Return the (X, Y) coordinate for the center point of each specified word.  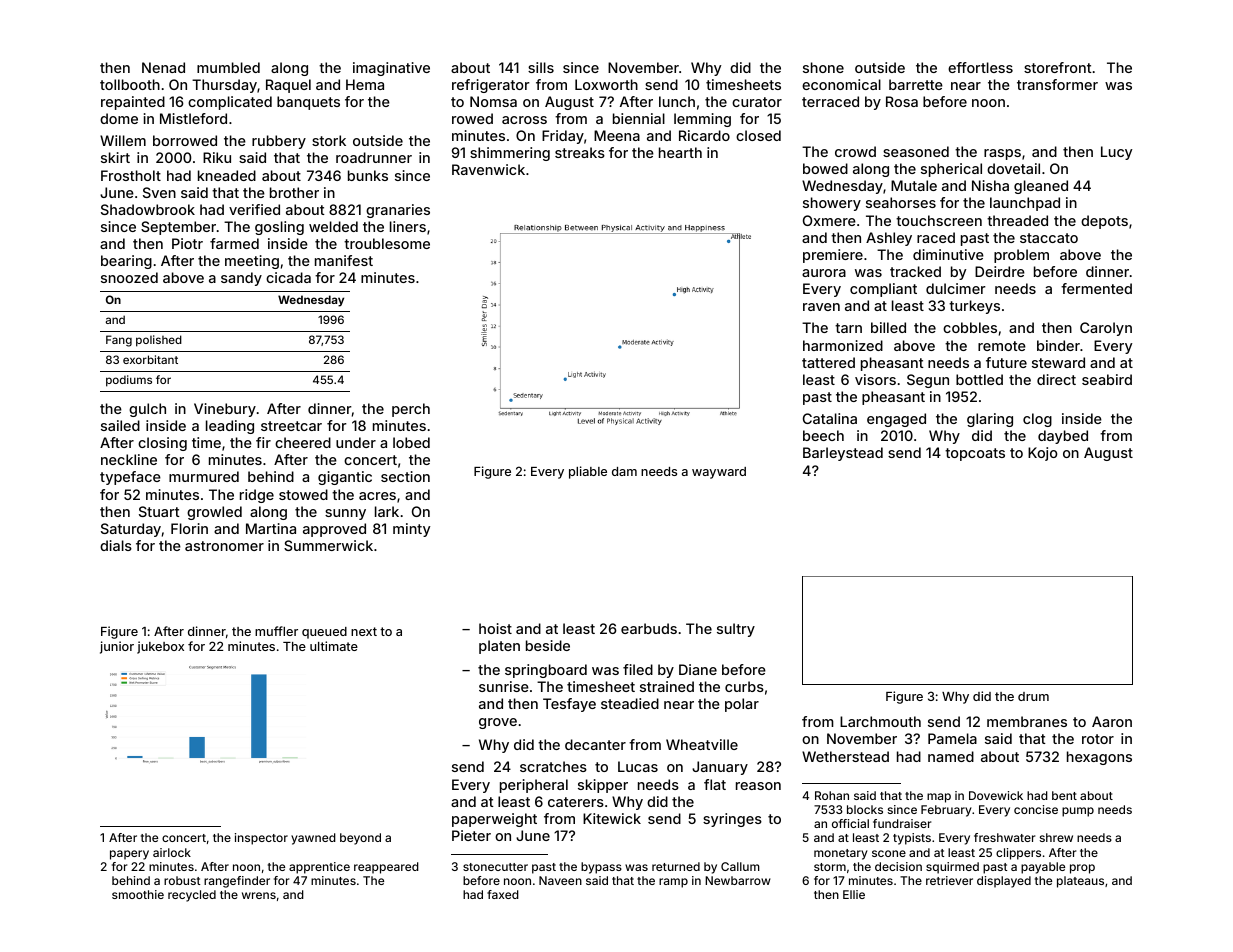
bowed (825, 168)
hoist (495, 628)
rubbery (279, 142)
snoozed (129, 277)
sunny (345, 514)
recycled (192, 896)
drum (1033, 696)
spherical (951, 170)
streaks (580, 152)
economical (841, 84)
